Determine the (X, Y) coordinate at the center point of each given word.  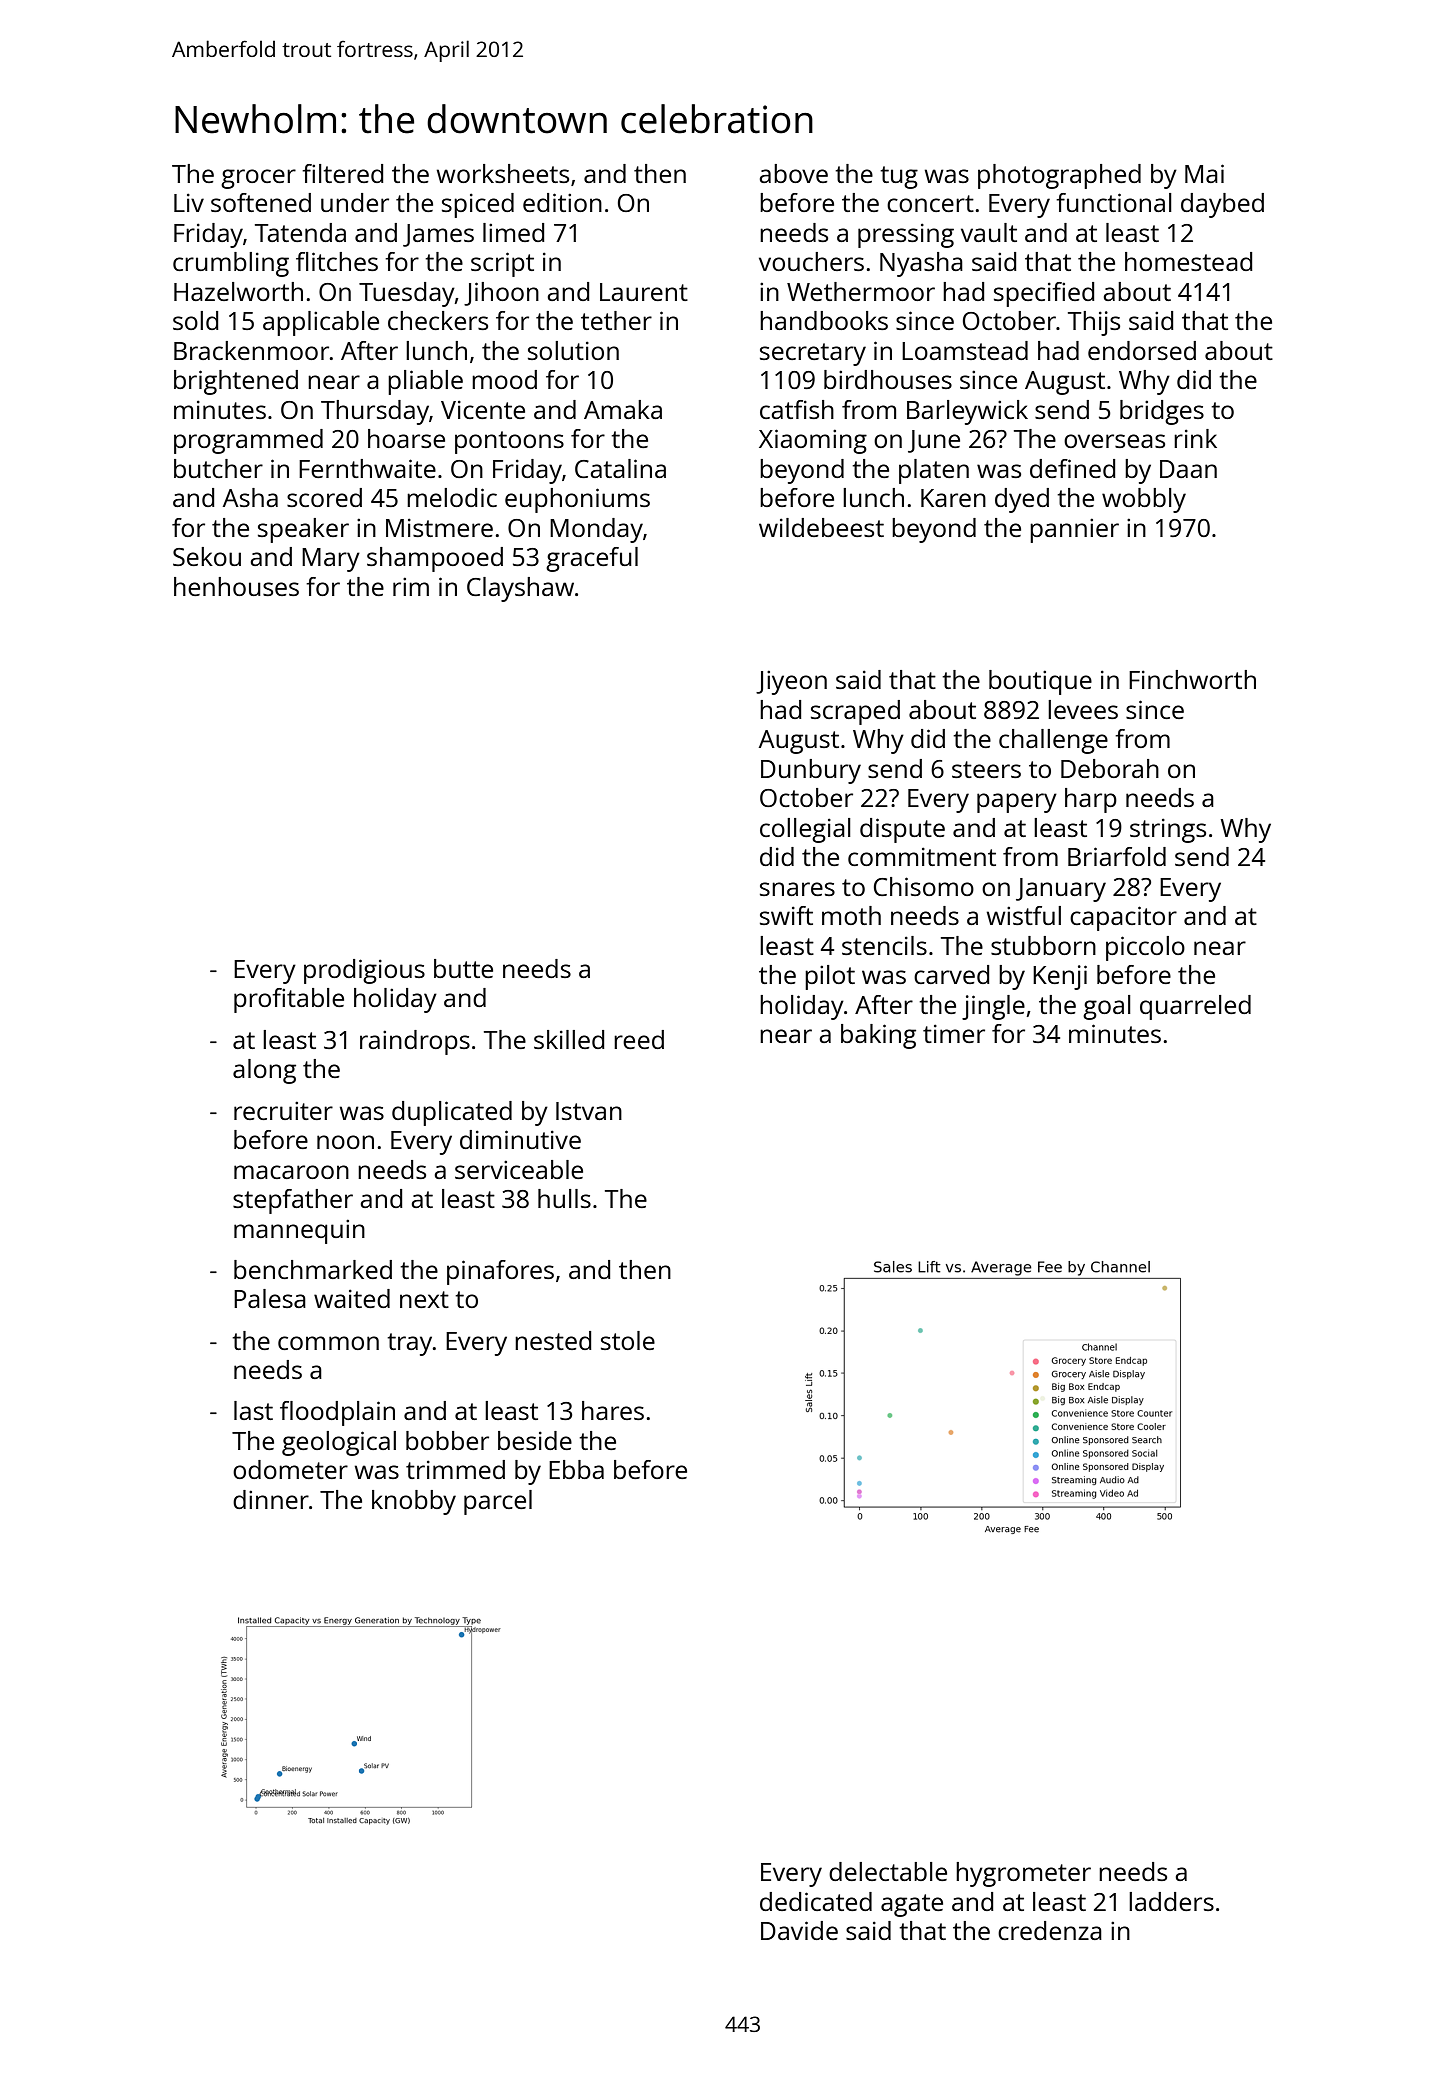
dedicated (816, 1901)
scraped (855, 712)
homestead (1188, 261)
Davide (799, 1930)
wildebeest (821, 527)
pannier (1074, 530)
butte (463, 968)
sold (195, 320)
